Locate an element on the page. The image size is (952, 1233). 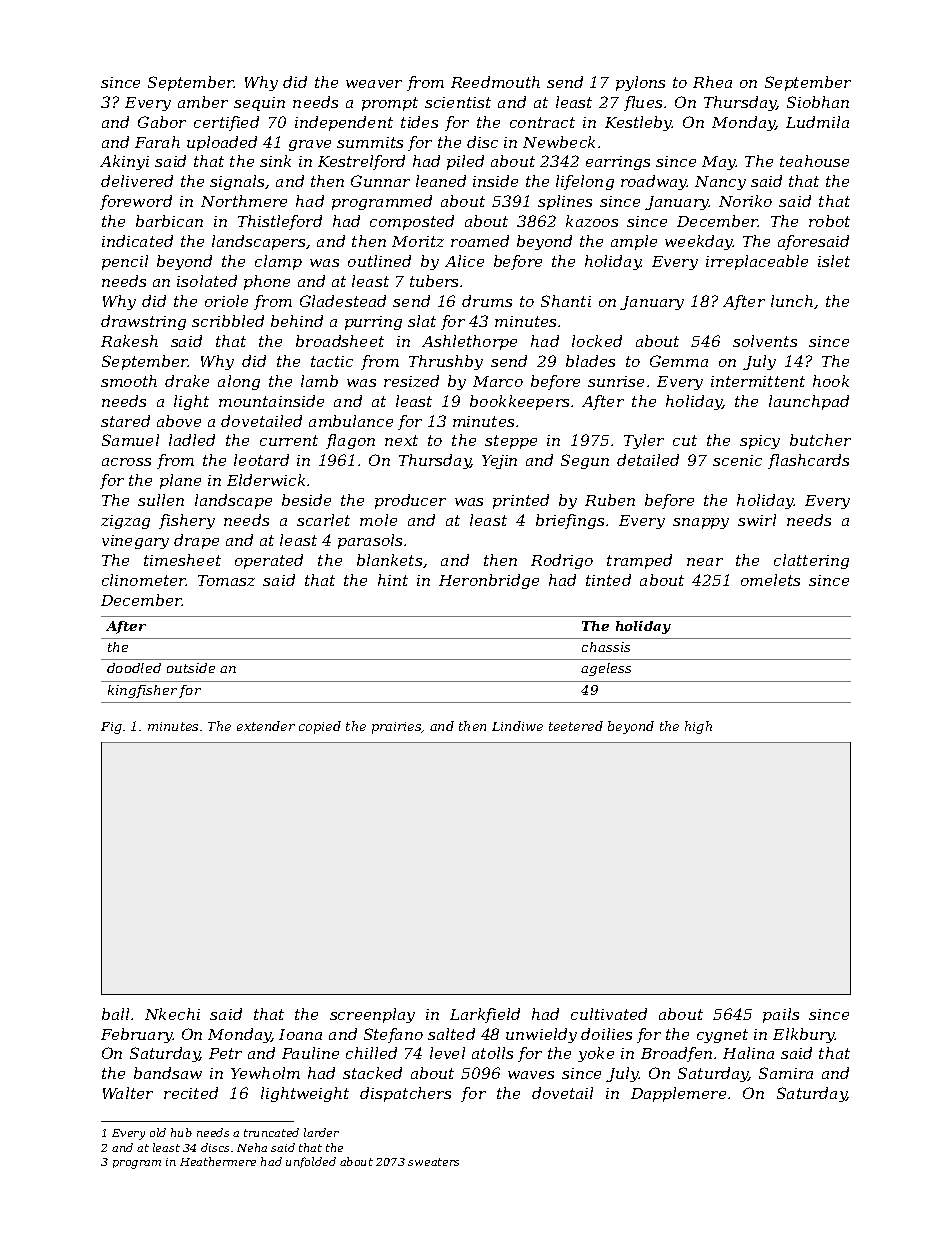
Lindiwe is located at coordinates (517, 726).
